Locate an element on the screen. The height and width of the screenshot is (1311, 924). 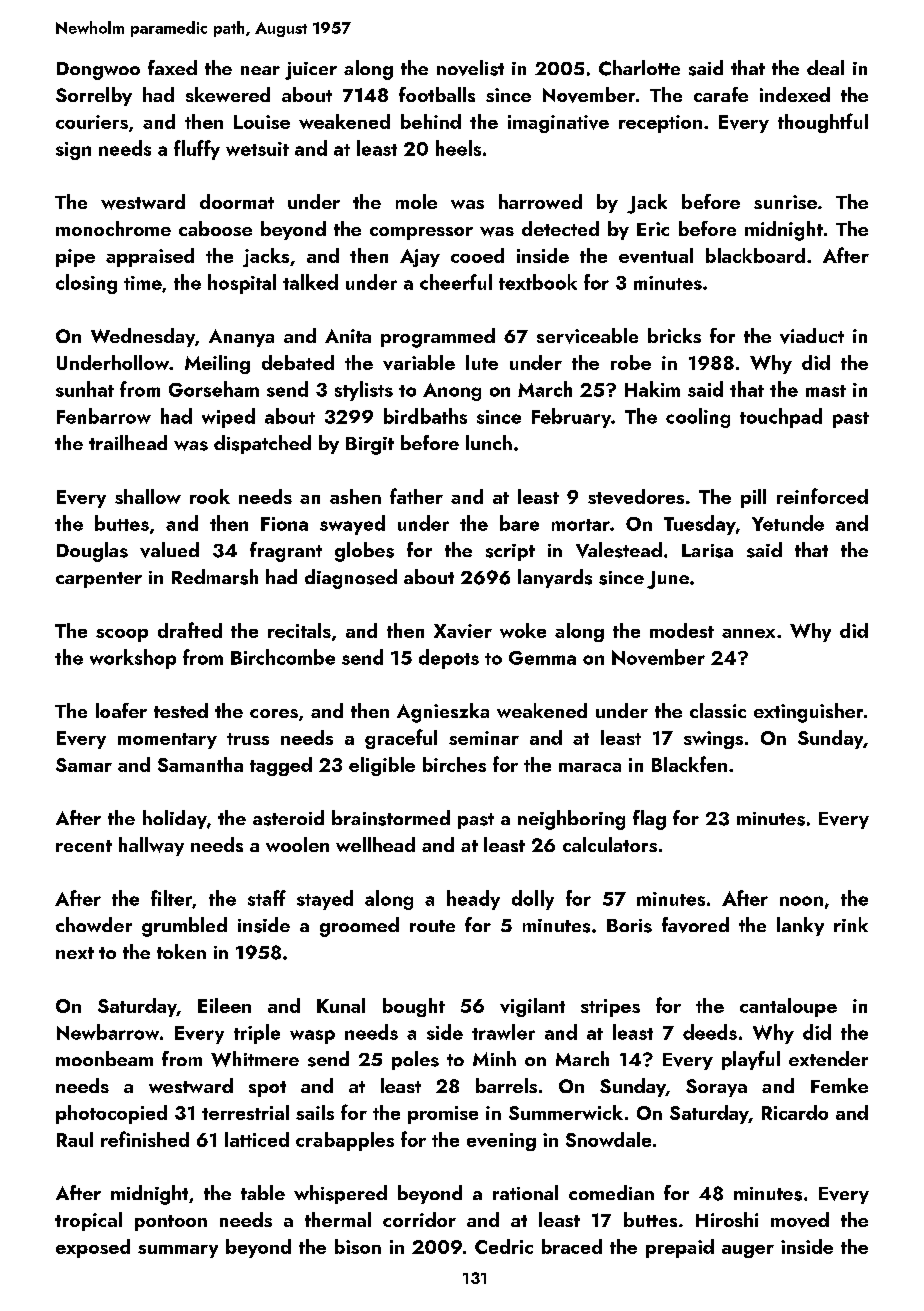
fluffy is located at coordinates (197, 150).
